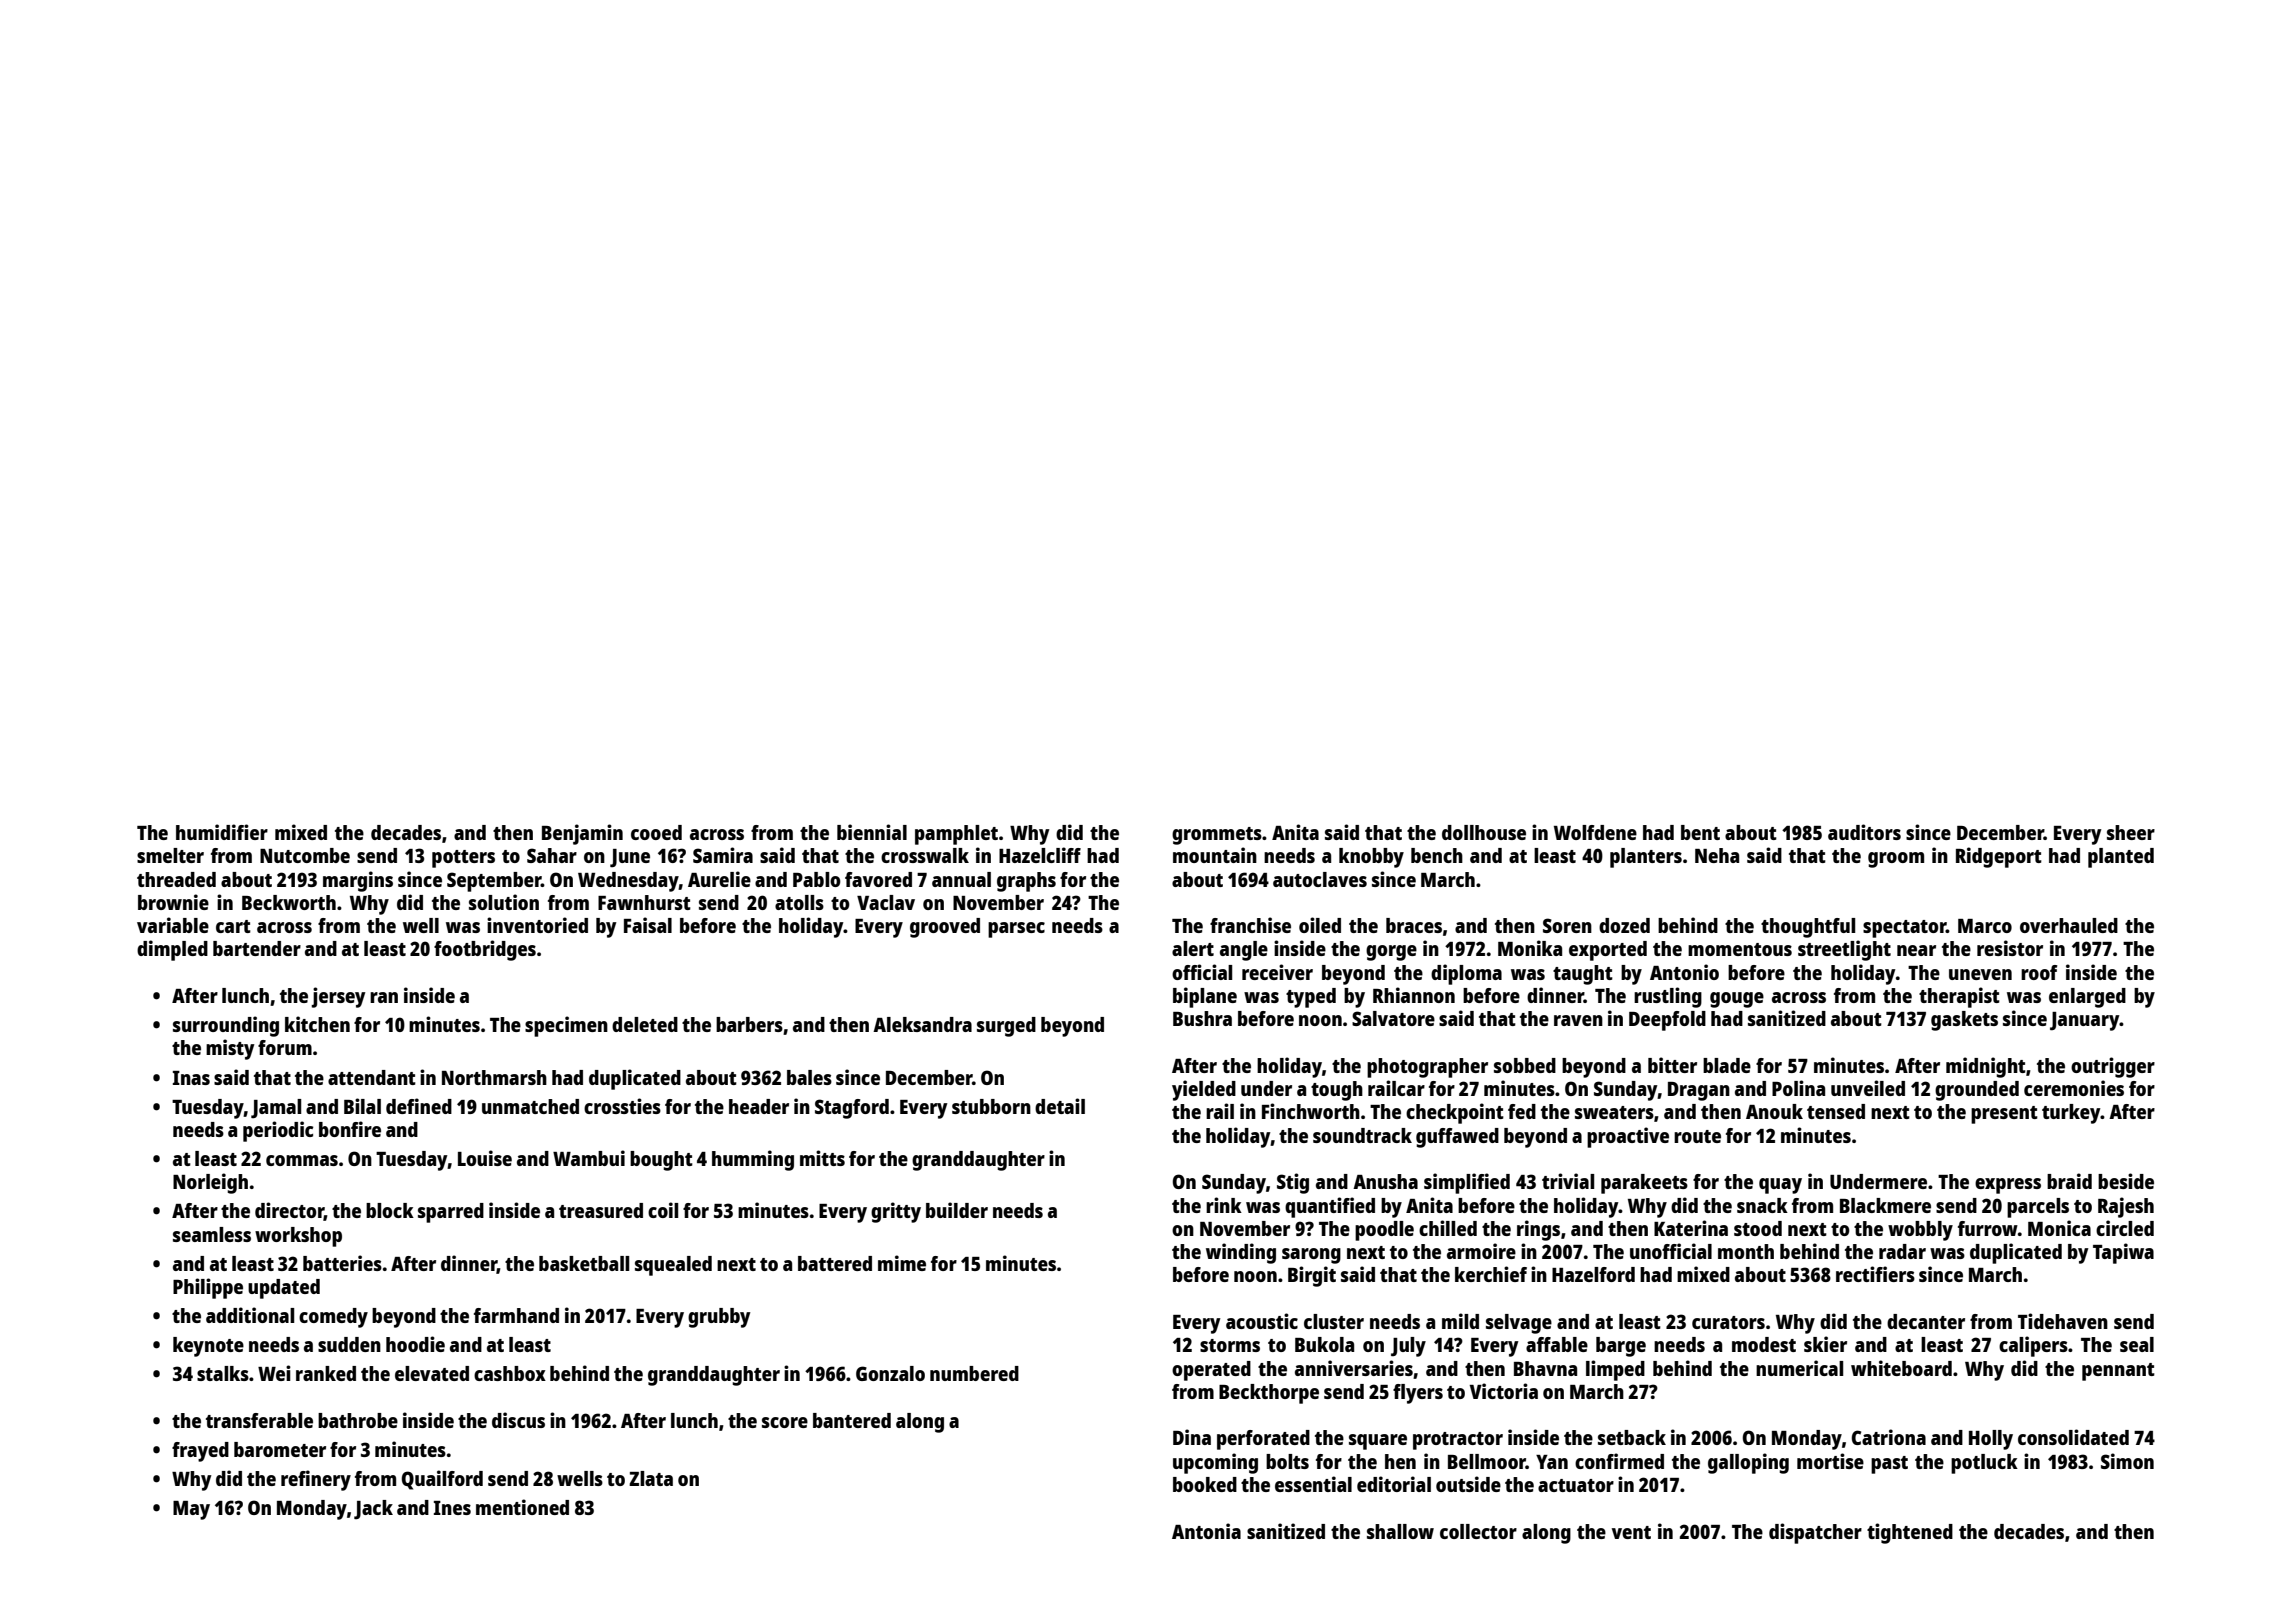 The height and width of the screenshot is (1620, 2292). Describe the element at coordinates (2074, 1088) in the screenshot. I see `ceremonies` at that location.
